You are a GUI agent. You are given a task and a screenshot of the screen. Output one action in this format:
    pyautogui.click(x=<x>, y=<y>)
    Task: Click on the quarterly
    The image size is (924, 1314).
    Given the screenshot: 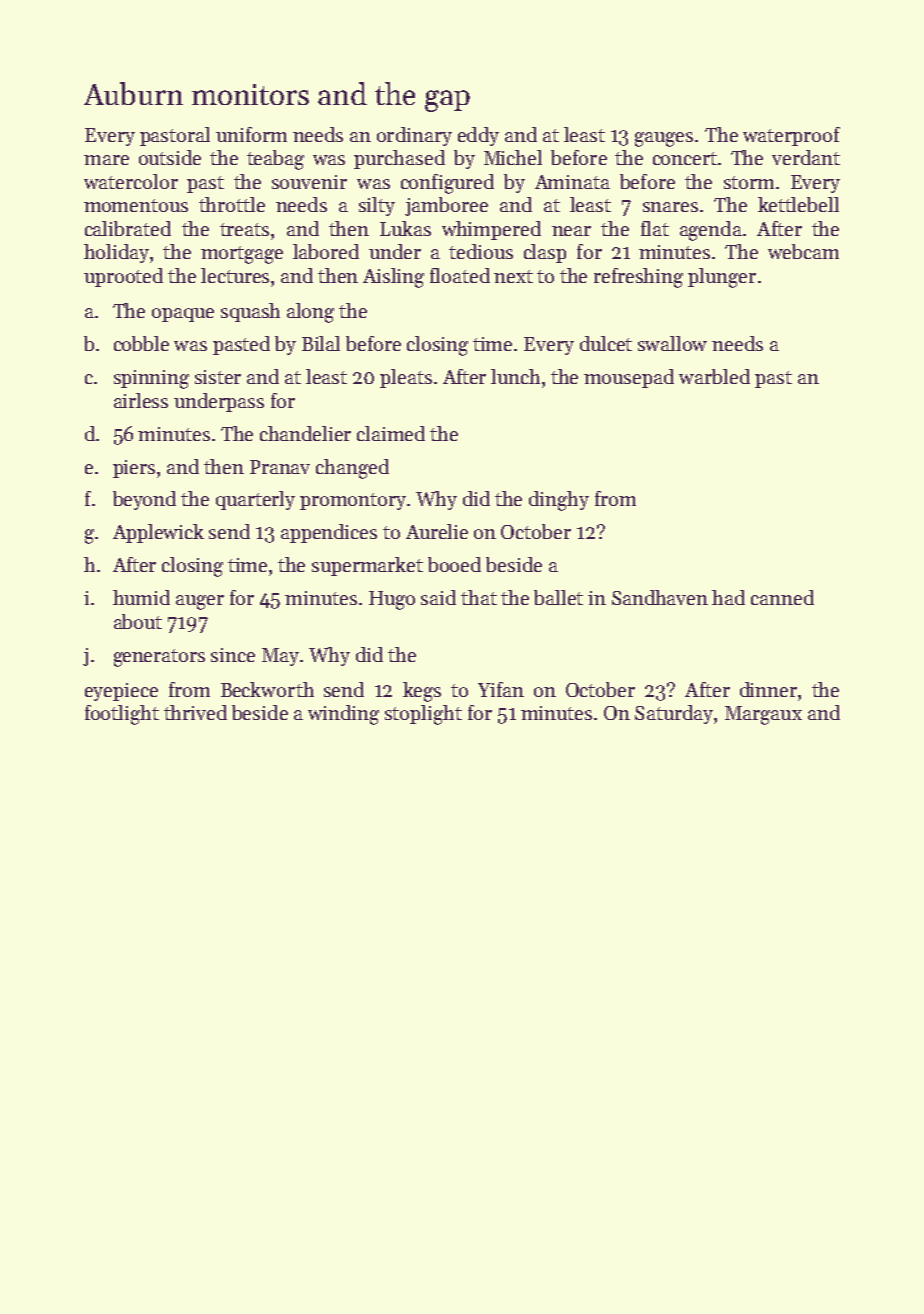 What is the action you would take?
    pyautogui.click(x=255, y=500)
